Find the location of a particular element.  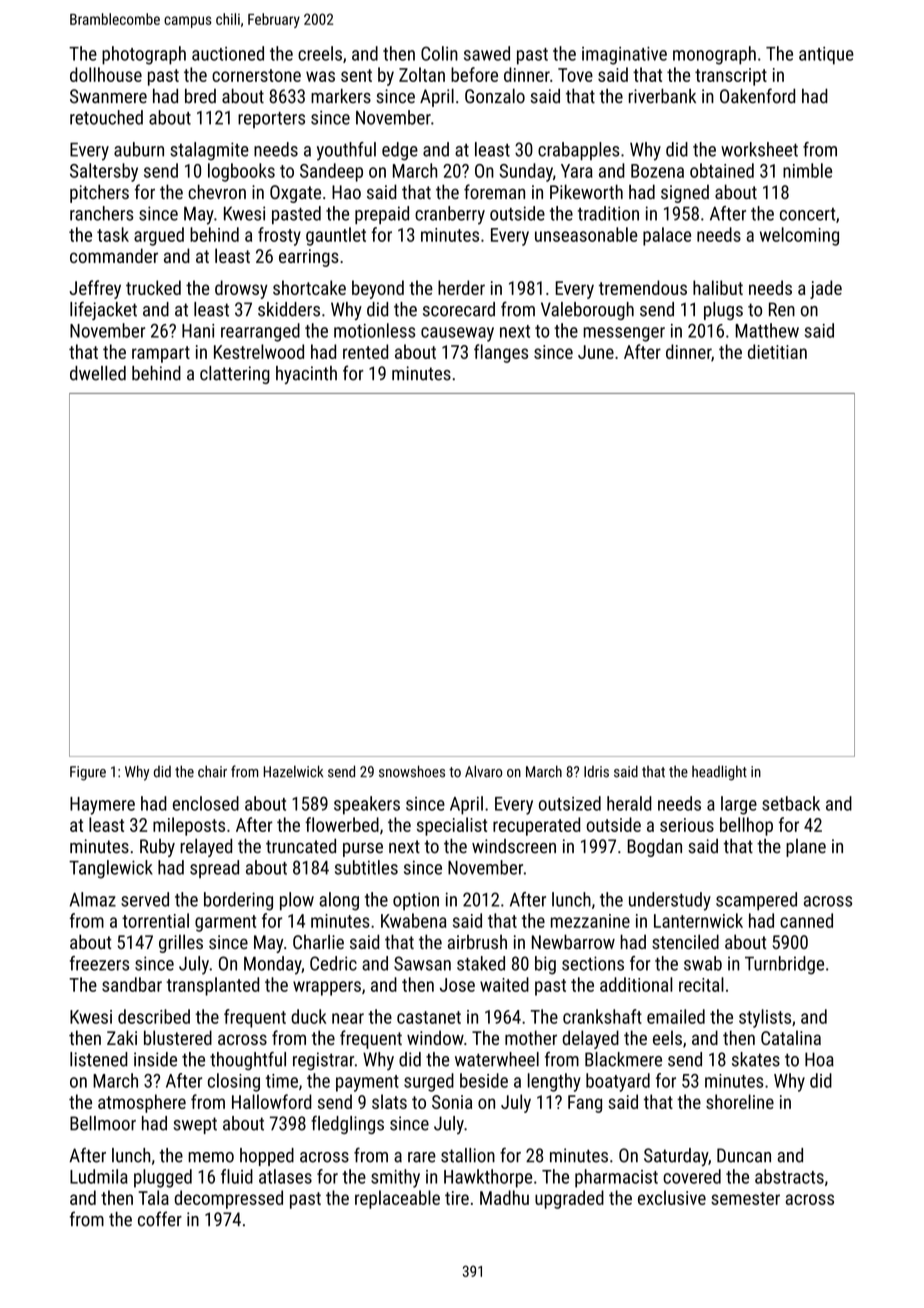

large is located at coordinates (739, 805).
